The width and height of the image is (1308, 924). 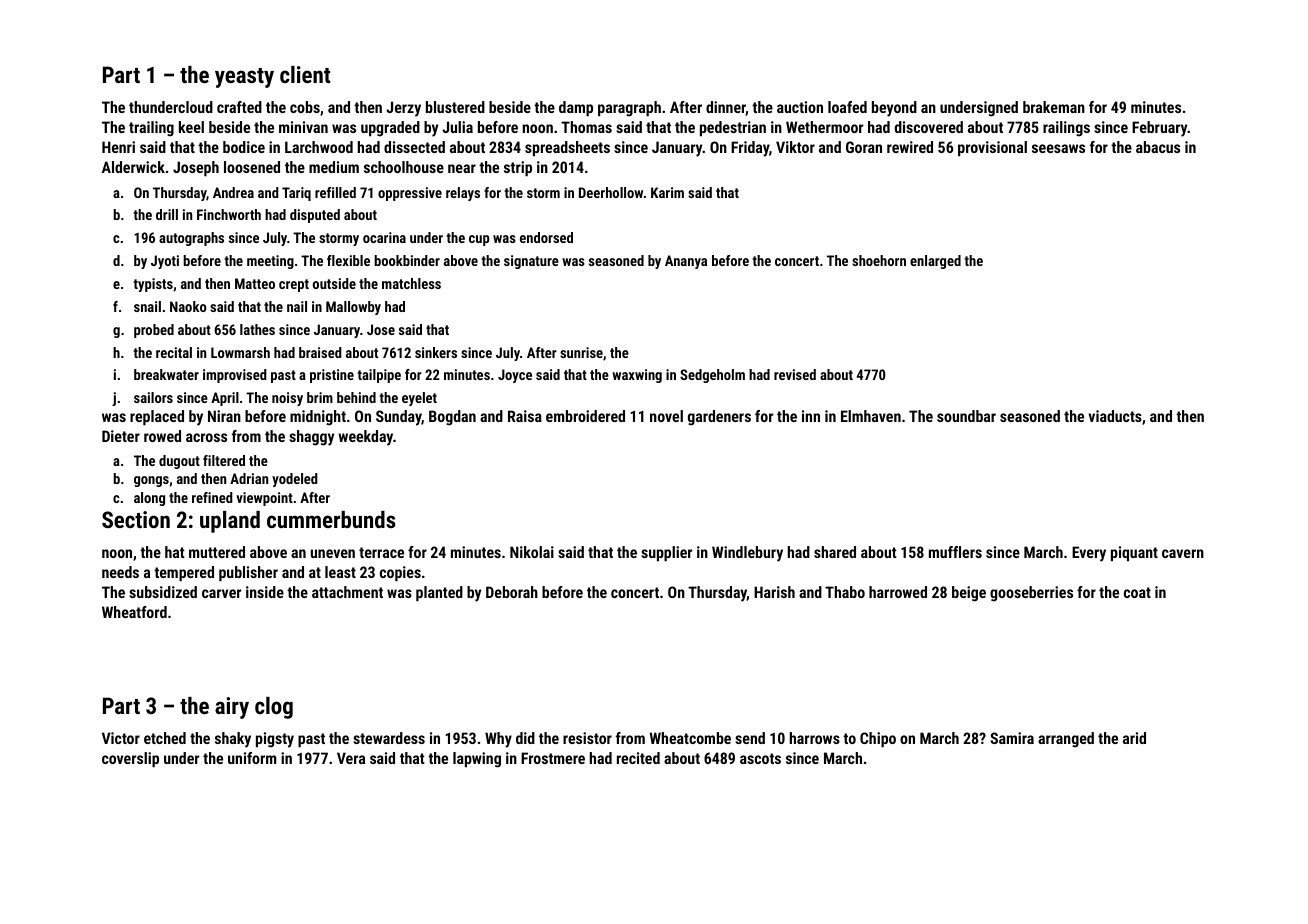 What do you see at coordinates (244, 78) in the image?
I see `yeasty` at bounding box center [244, 78].
